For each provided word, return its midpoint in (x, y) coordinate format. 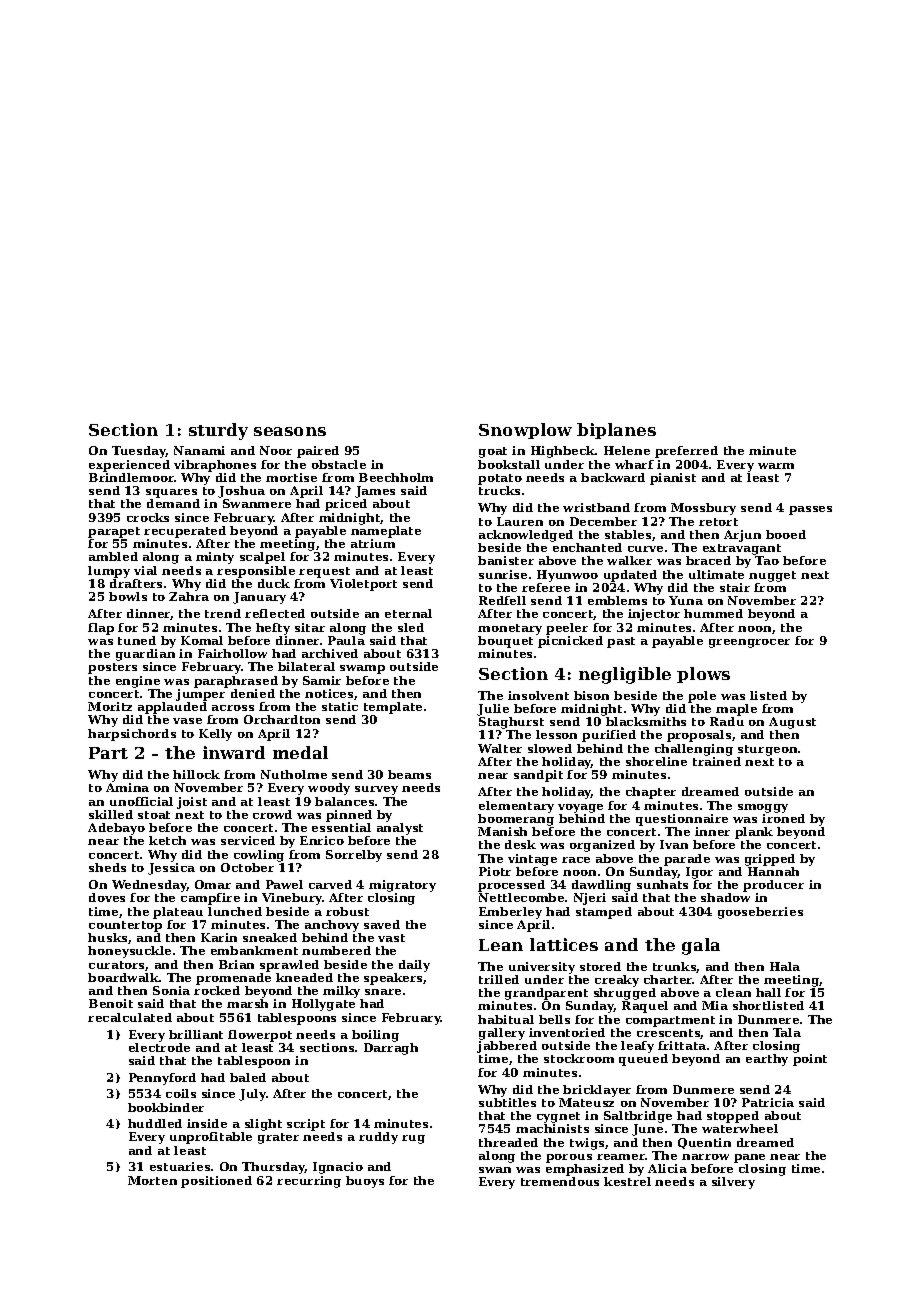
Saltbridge (638, 1117)
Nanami (199, 450)
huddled (155, 1123)
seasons (290, 431)
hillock (196, 774)
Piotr (495, 871)
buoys (365, 1182)
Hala (785, 966)
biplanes (616, 431)
